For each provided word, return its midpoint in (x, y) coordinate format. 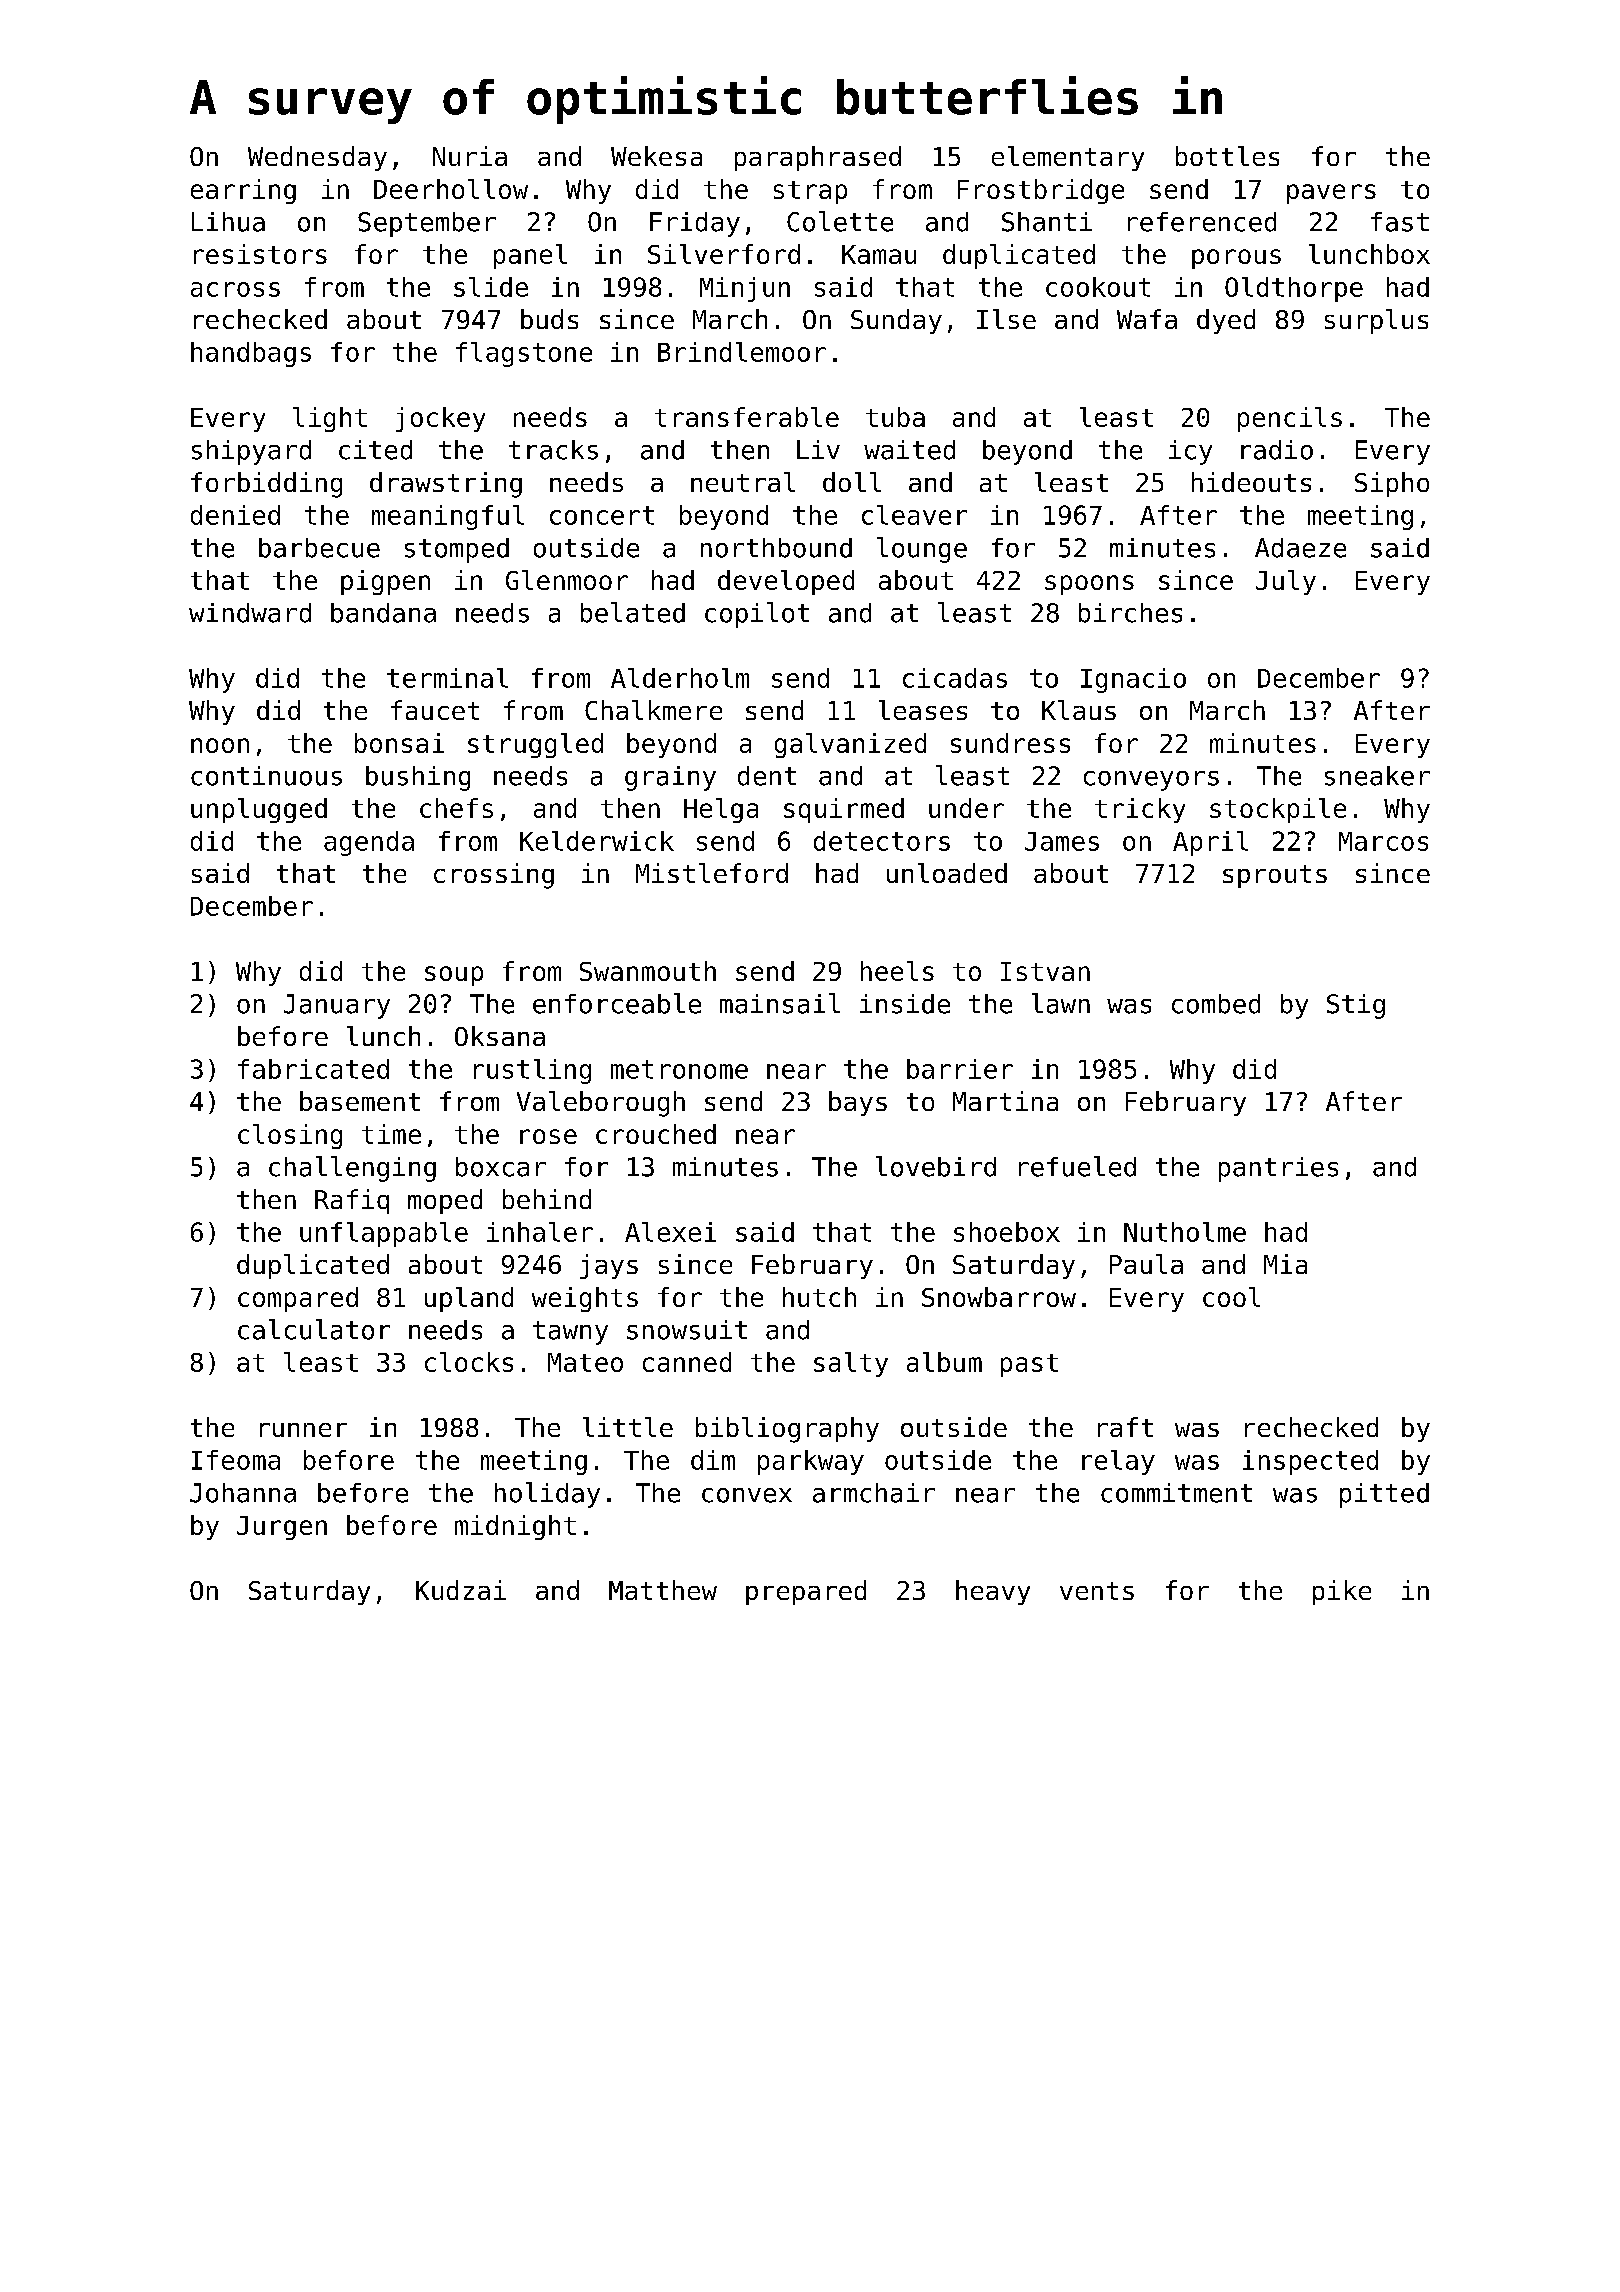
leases (923, 710)
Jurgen (282, 1528)
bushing (418, 778)
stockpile (1278, 810)
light (330, 419)
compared (298, 1299)
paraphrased (818, 158)
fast (1400, 222)
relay (1118, 1462)
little (628, 1427)
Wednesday (317, 158)
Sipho (1392, 484)
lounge (922, 550)
